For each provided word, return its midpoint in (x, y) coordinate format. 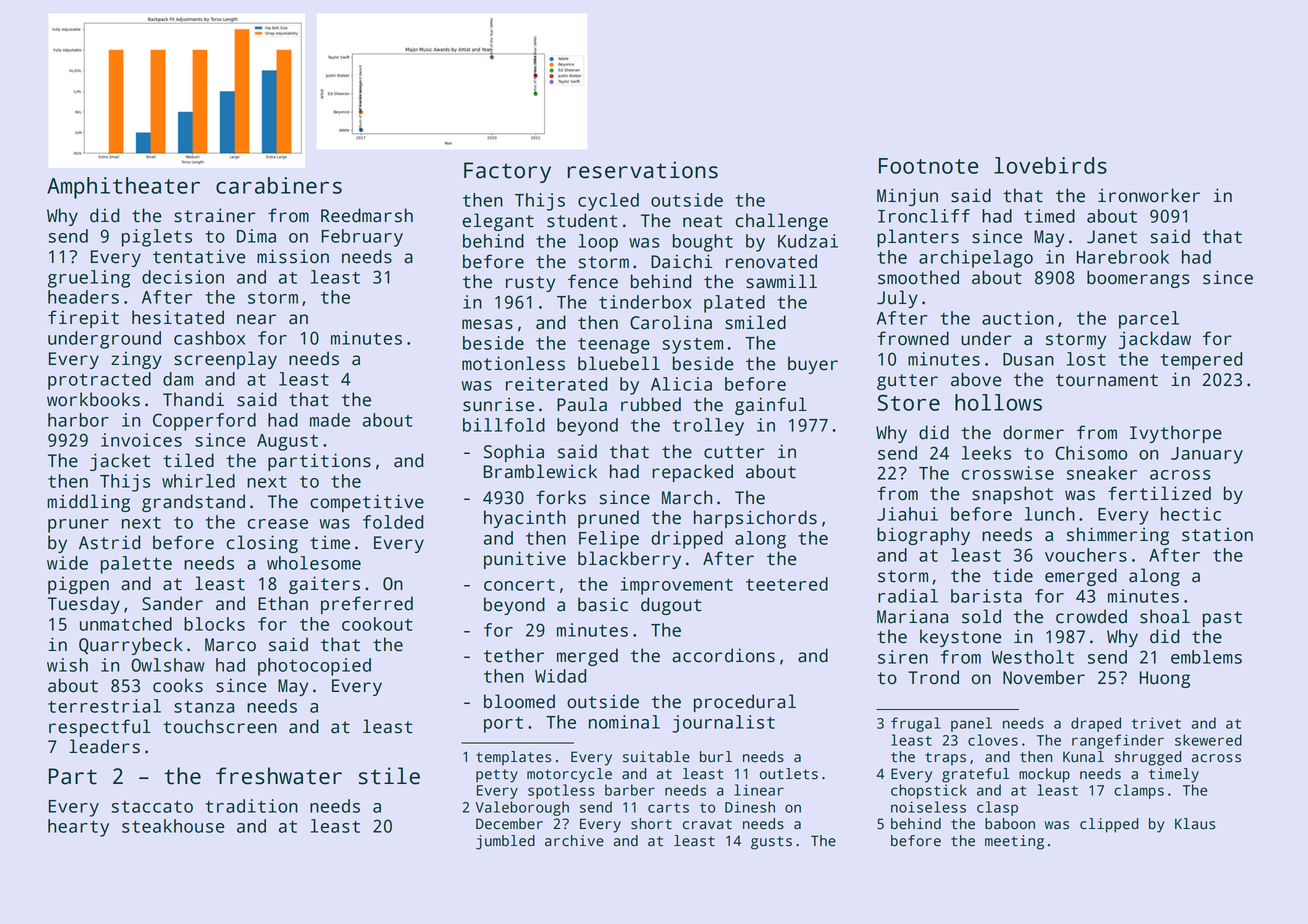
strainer (215, 215)
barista (986, 596)
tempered (1201, 361)
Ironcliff (924, 216)
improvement (677, 586)
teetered (787, 584)
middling (88, 503)
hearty (78, 828)
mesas (487, 324)
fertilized (1159, 493)
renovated (771, 261)
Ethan (283, 603)
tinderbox (645, 302)
